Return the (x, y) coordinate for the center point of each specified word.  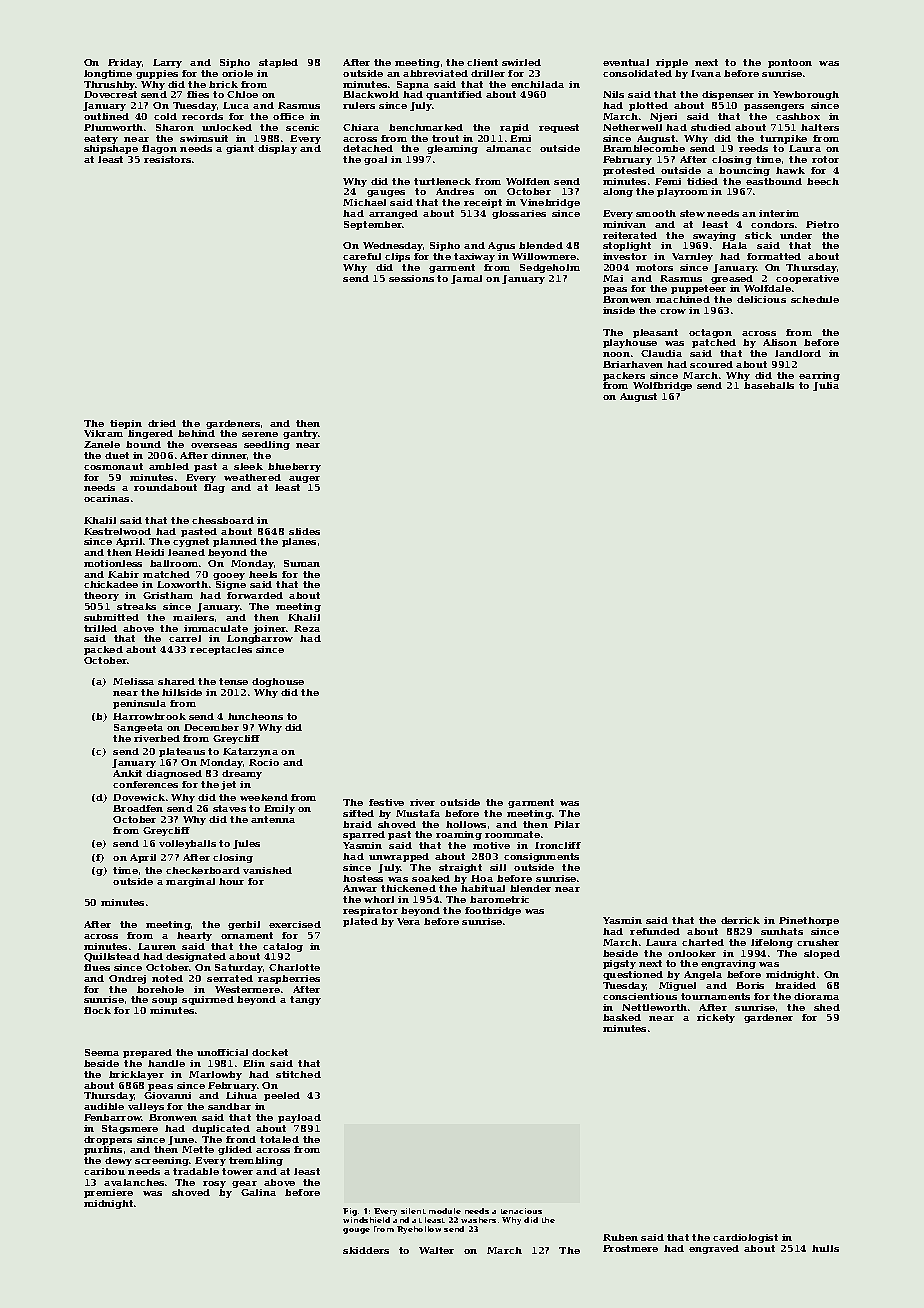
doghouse (278, 682)
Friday (125, 63)
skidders (366, 1250)
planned (235, 542)
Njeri (663, 117)
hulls (825, 1248)
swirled (521, 62)
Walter (436, 1250)
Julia (826, 386)
